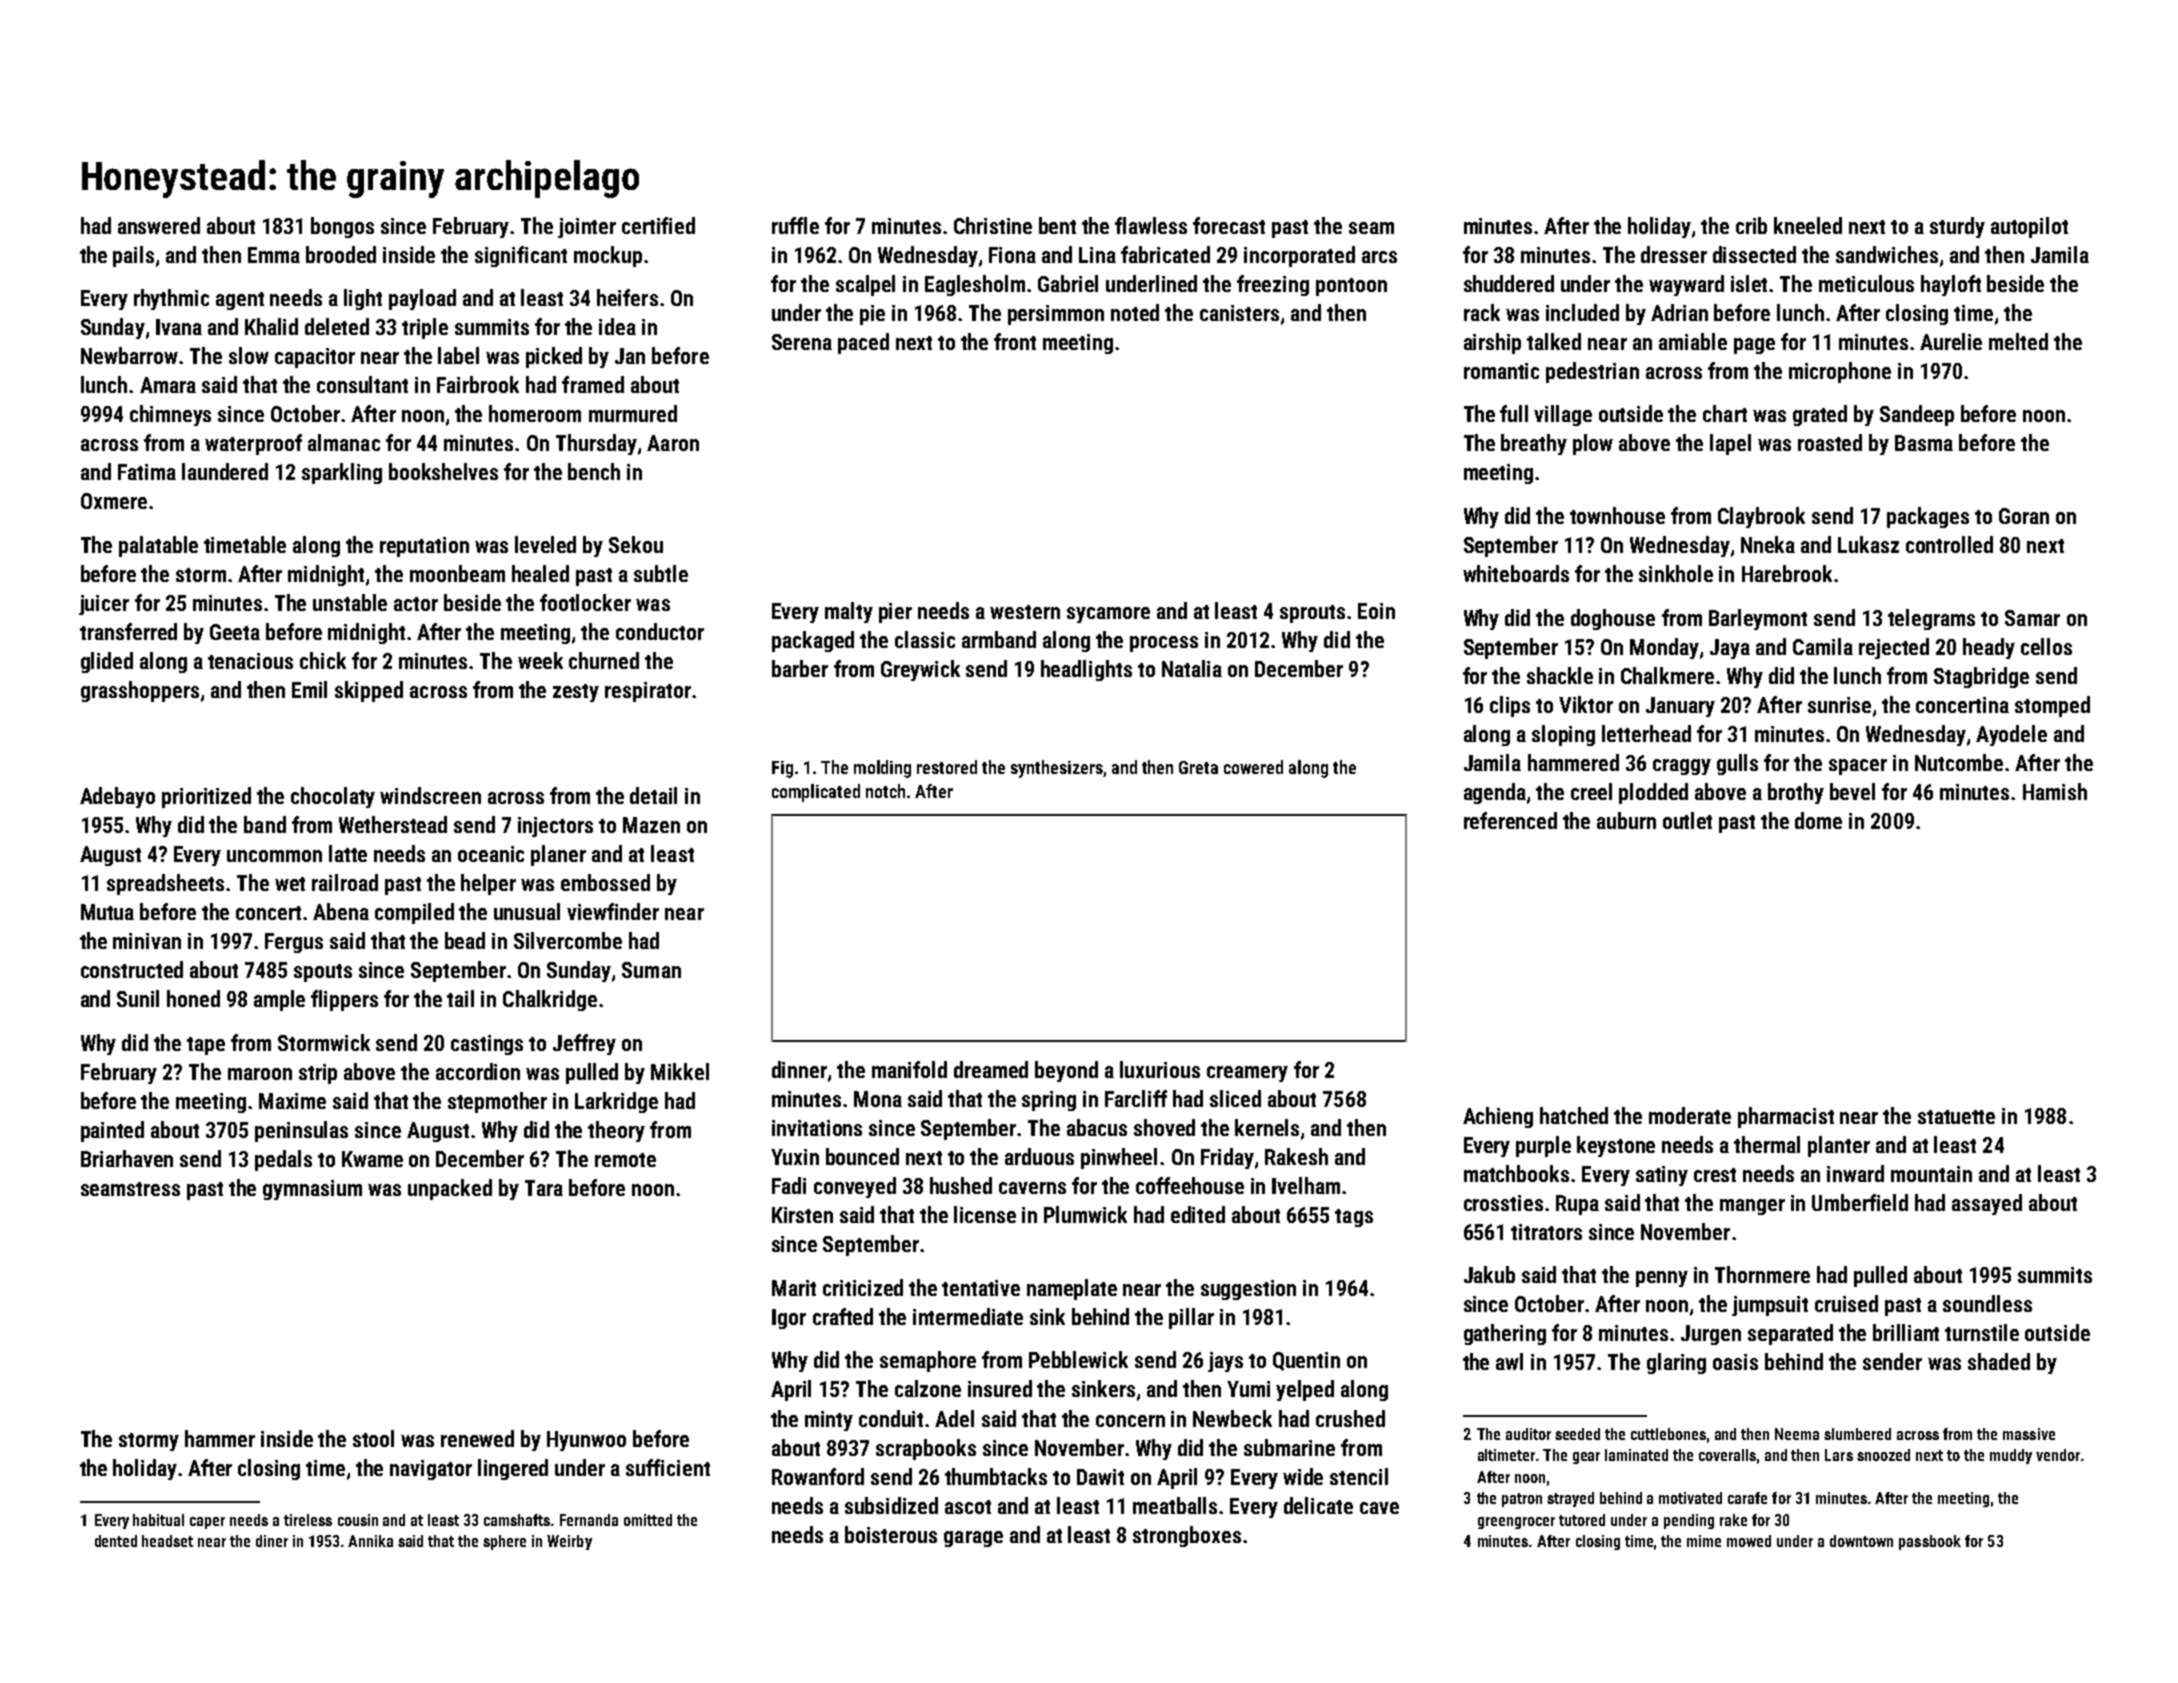 This page has width=2178, height=1683. Describe the element at coordinates (491, 854) in the page. I see `oceanic` at that location.
